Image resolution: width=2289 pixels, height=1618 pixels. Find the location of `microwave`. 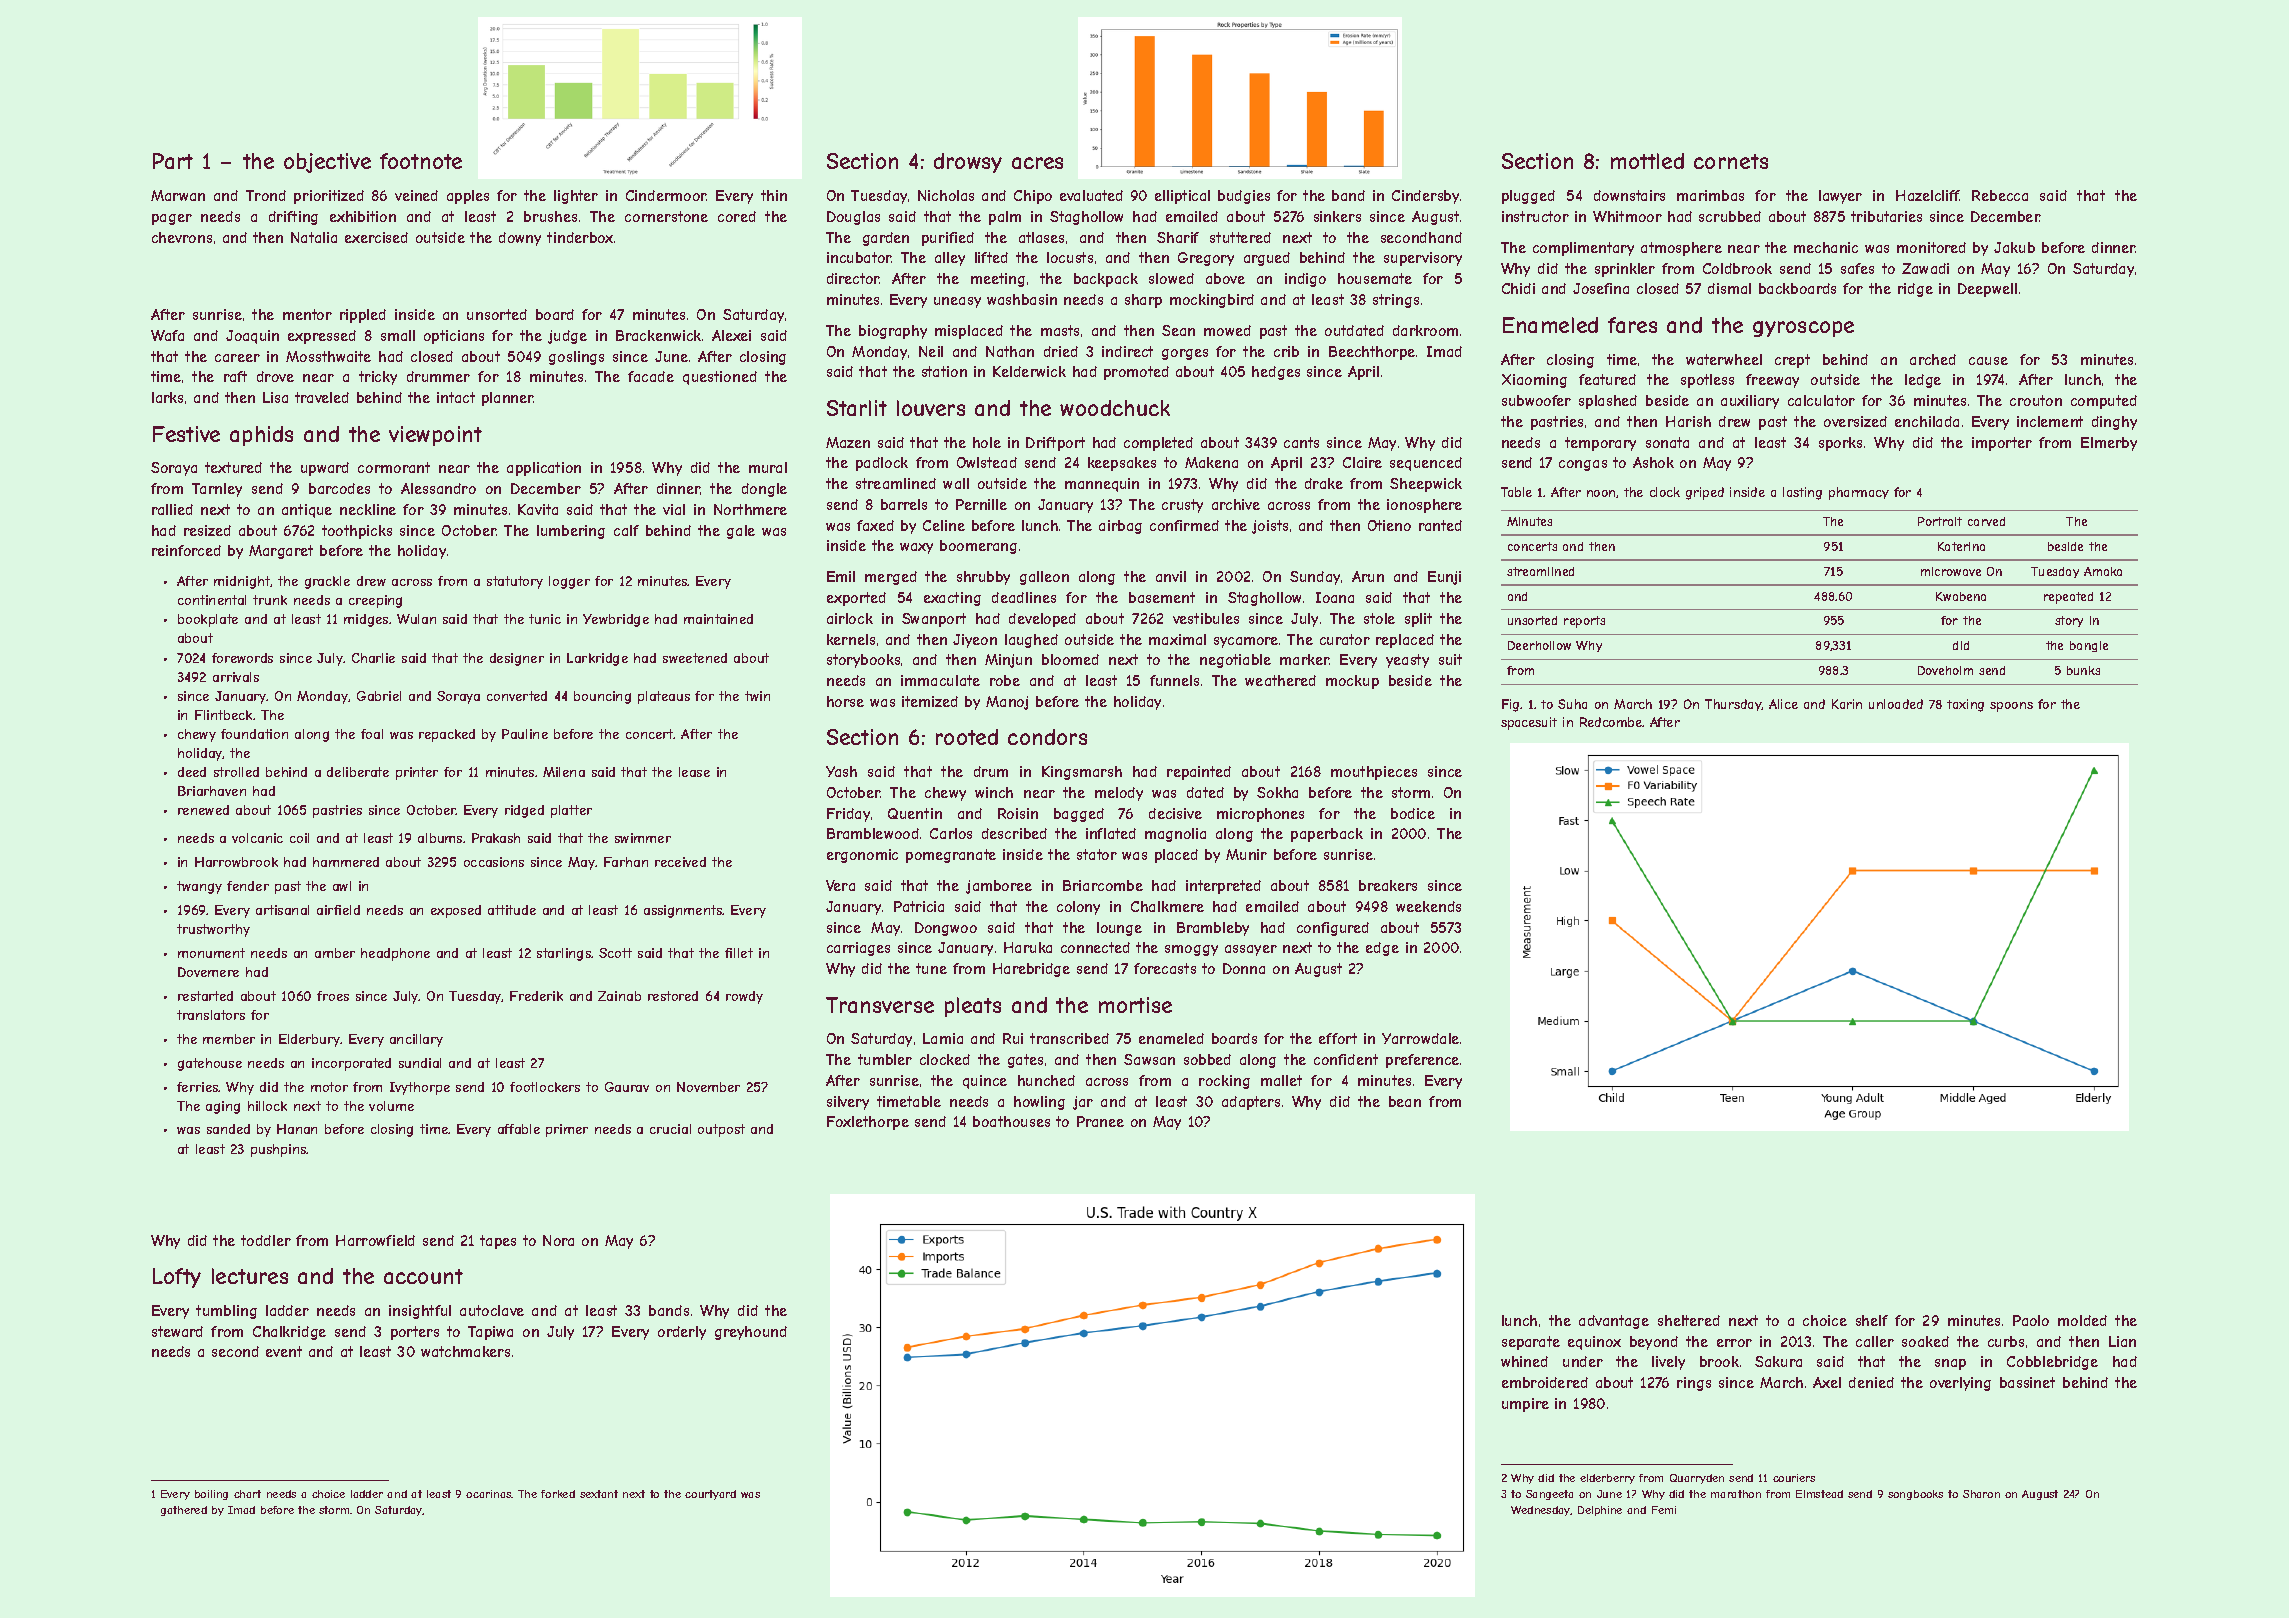

microwave is located at coordinates (1951, 571).
